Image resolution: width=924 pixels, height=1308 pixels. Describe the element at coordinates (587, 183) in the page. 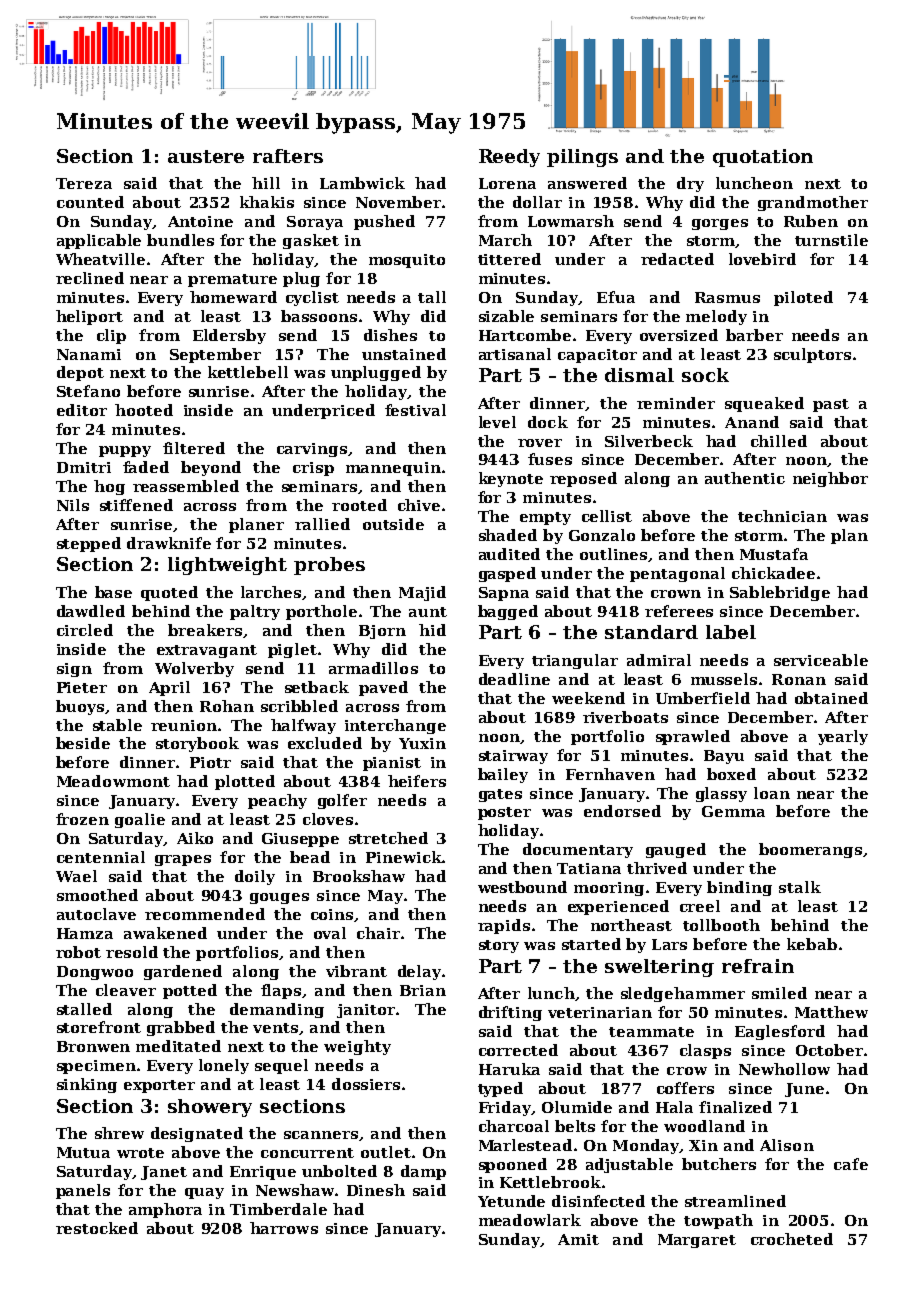

I see `answered` at that location.
